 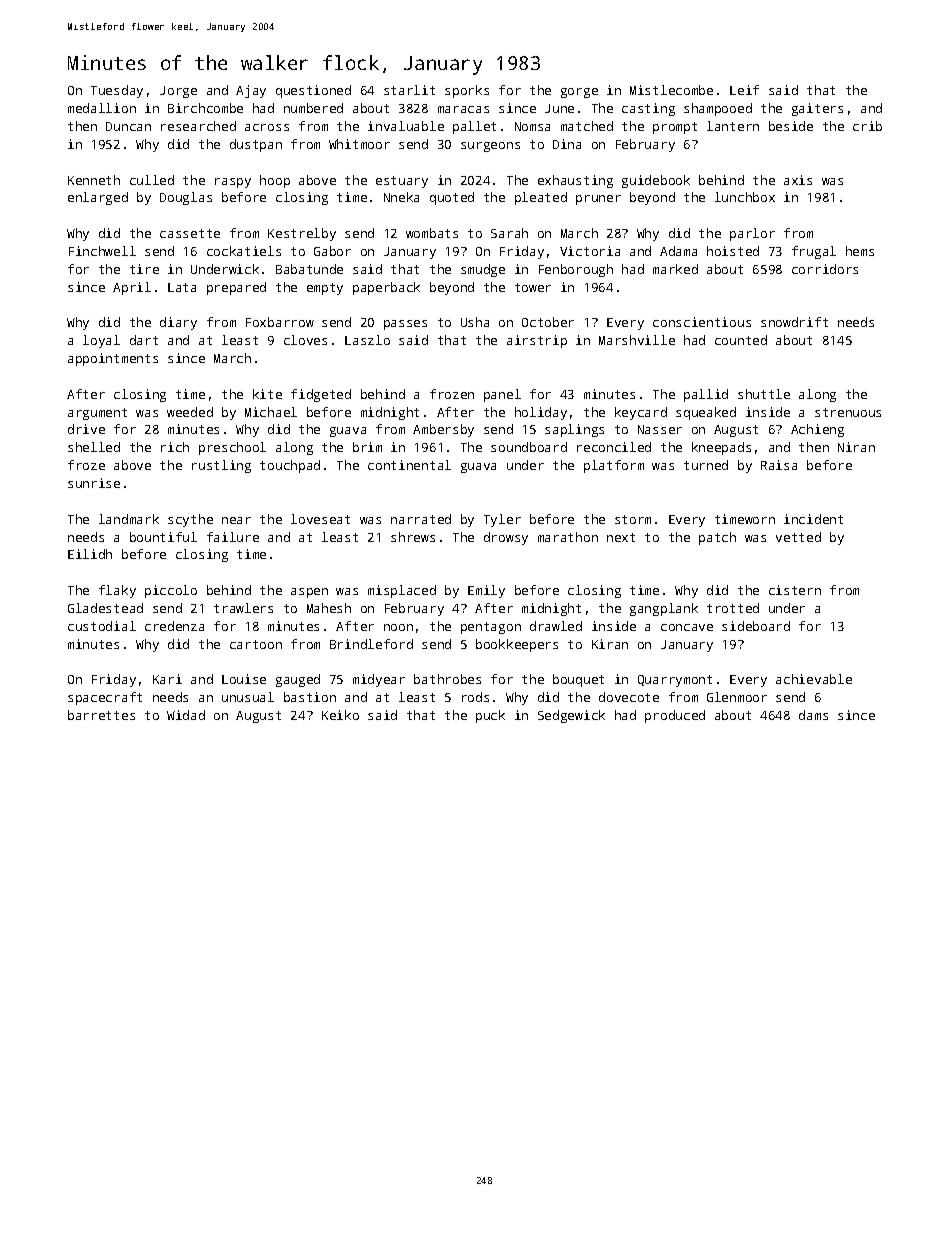 What do you see at coordinates (401, 197) in the document?
I see `Nneka` at bounding box center [401, 197].
